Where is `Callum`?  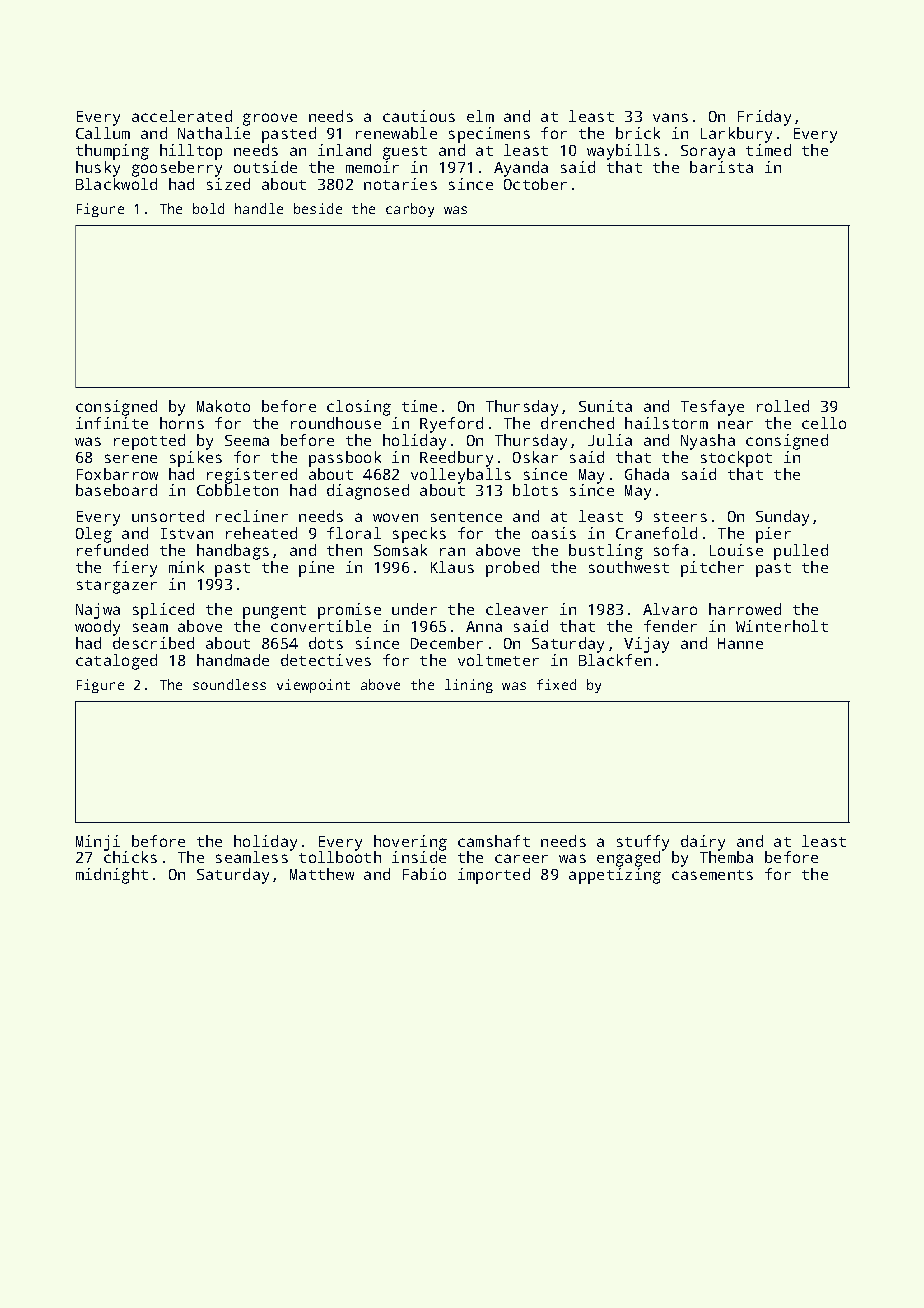
Callum is located at coordinates (103, 133).
